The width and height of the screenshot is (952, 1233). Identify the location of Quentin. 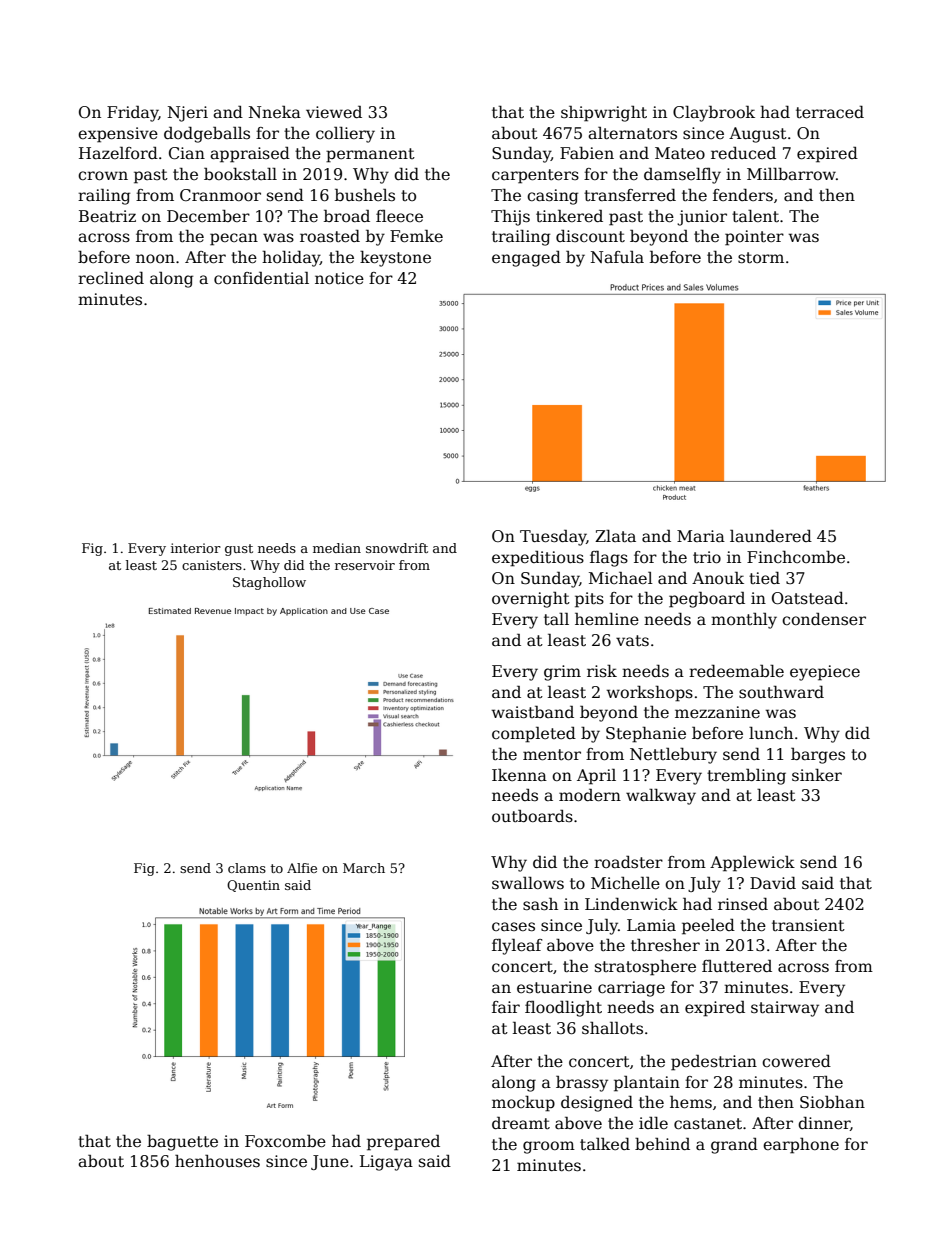
(253, 886).
